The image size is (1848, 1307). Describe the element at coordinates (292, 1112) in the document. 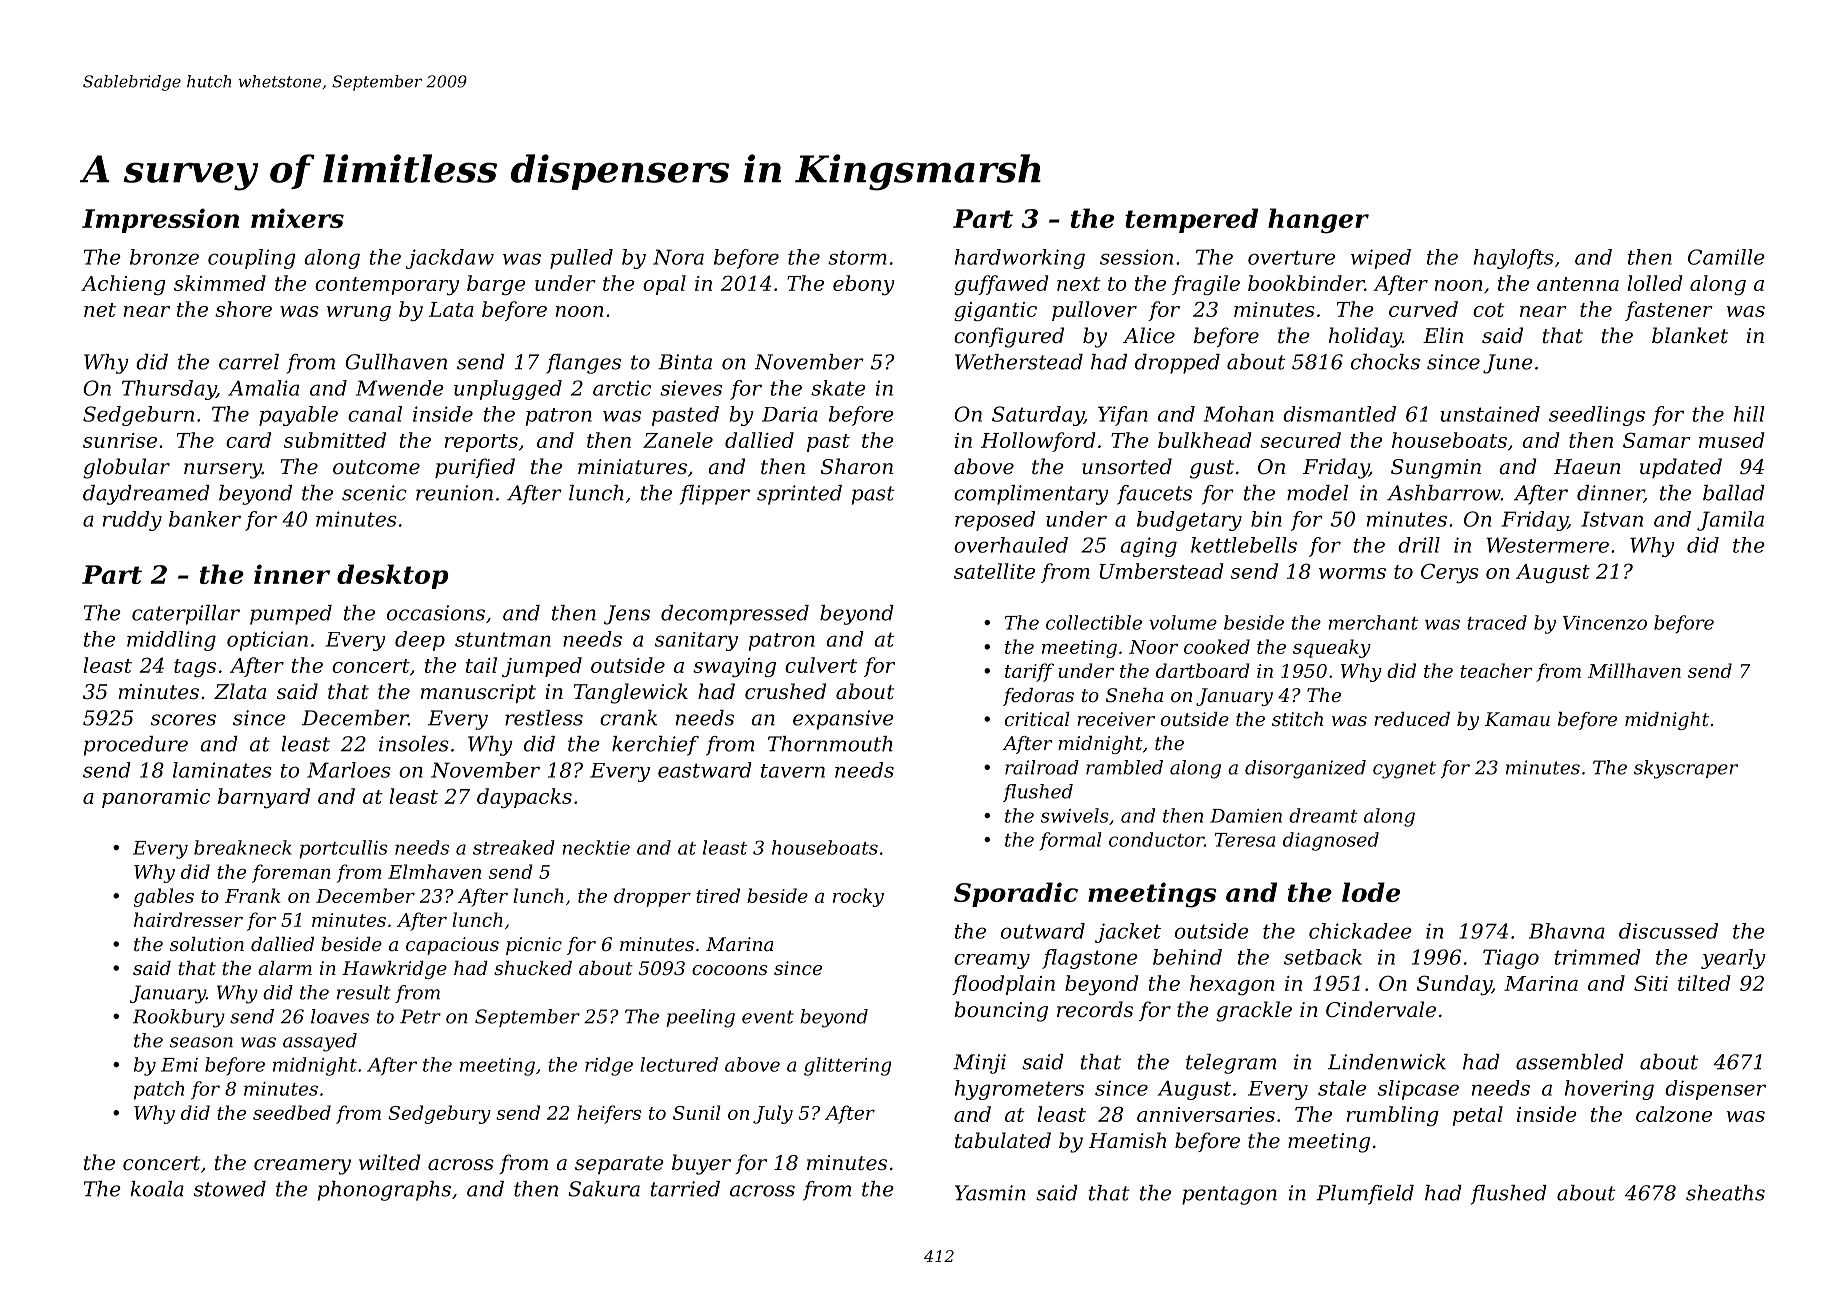

I see `seedbed` at that location.
